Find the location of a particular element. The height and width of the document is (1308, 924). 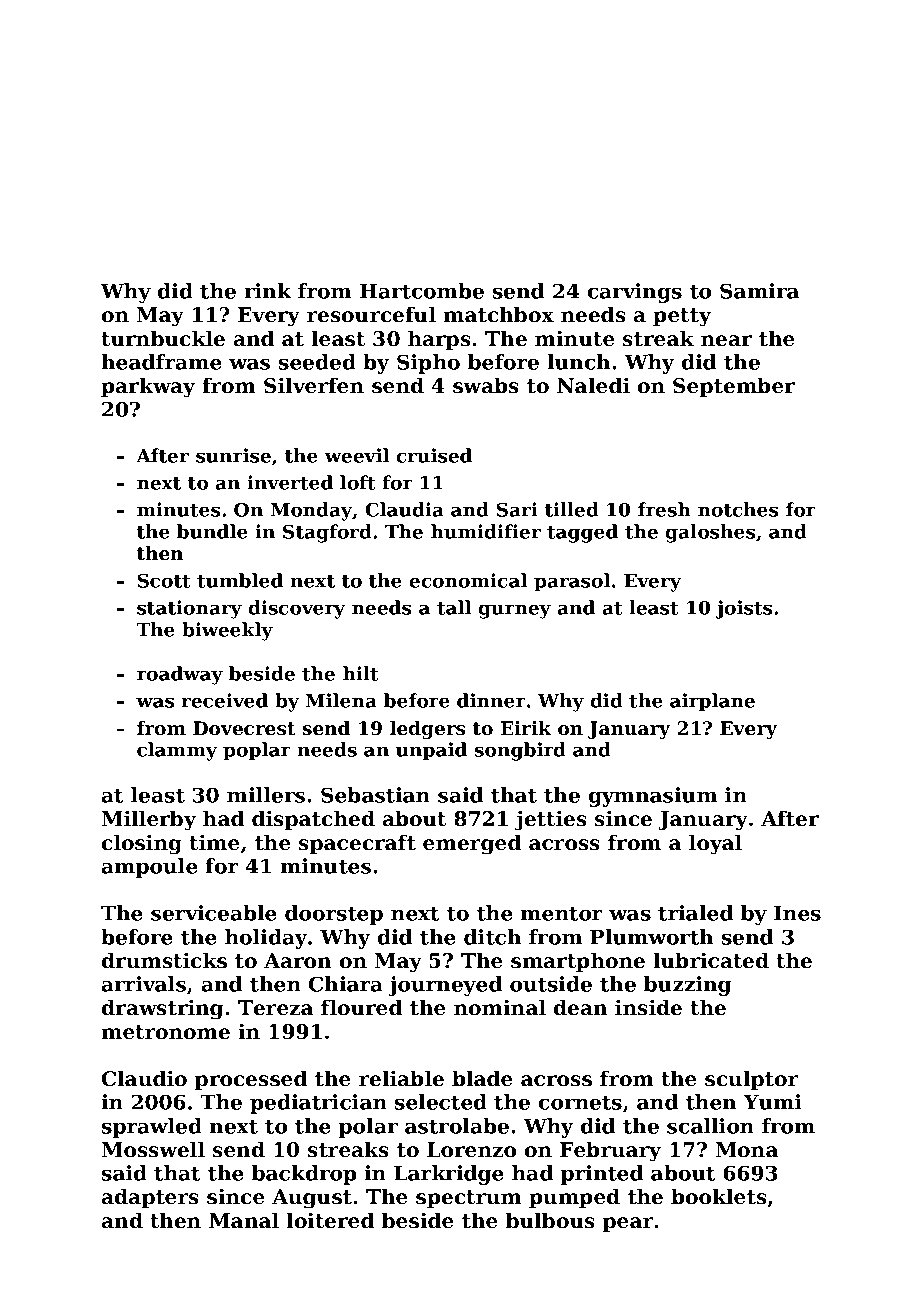

cruised is located at coordinates (434, 455).
